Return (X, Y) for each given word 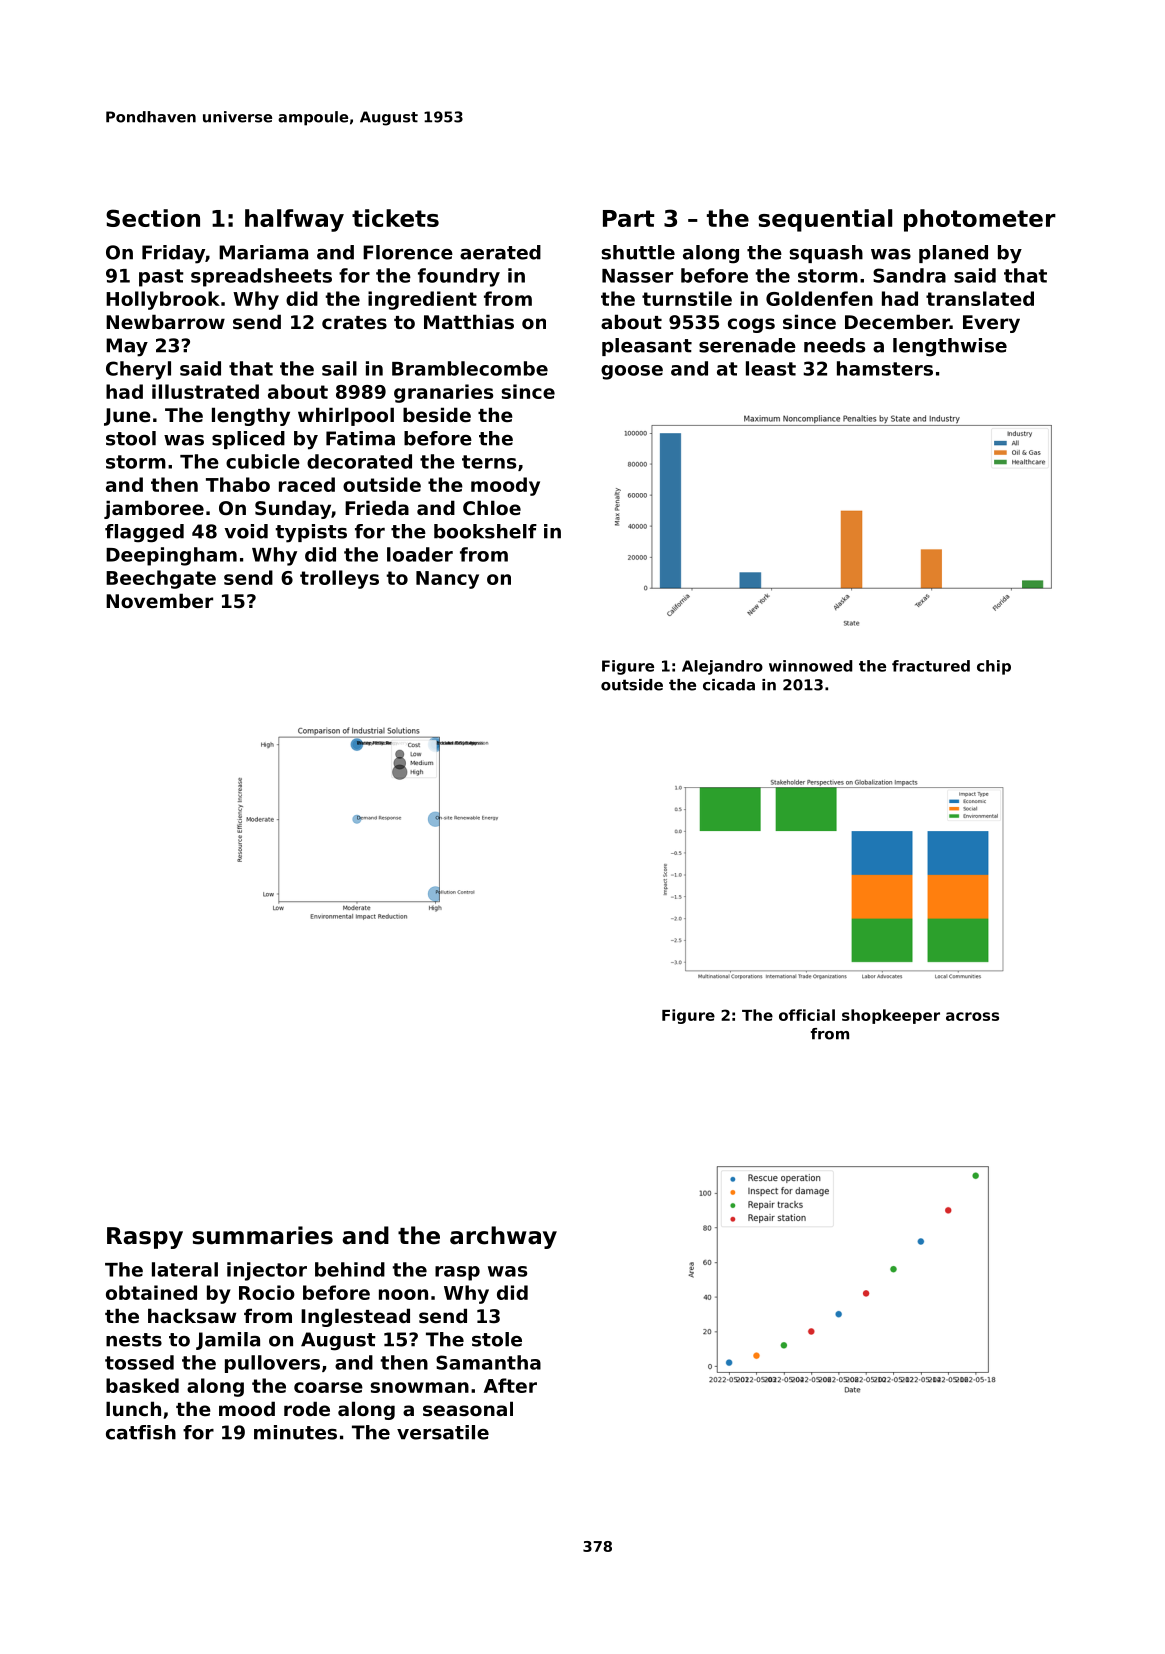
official (807, 1015)
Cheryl (138, 370)
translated (980, 298)
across (972, 1016)
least (771, 368)
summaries (262, 1235)
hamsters (885, 368)
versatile (443, 1432)
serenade (747, 345)
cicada (729, 685)
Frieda (377, 507)
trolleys (339, 579)
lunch (133, 1408)
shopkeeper (891, 1016)
